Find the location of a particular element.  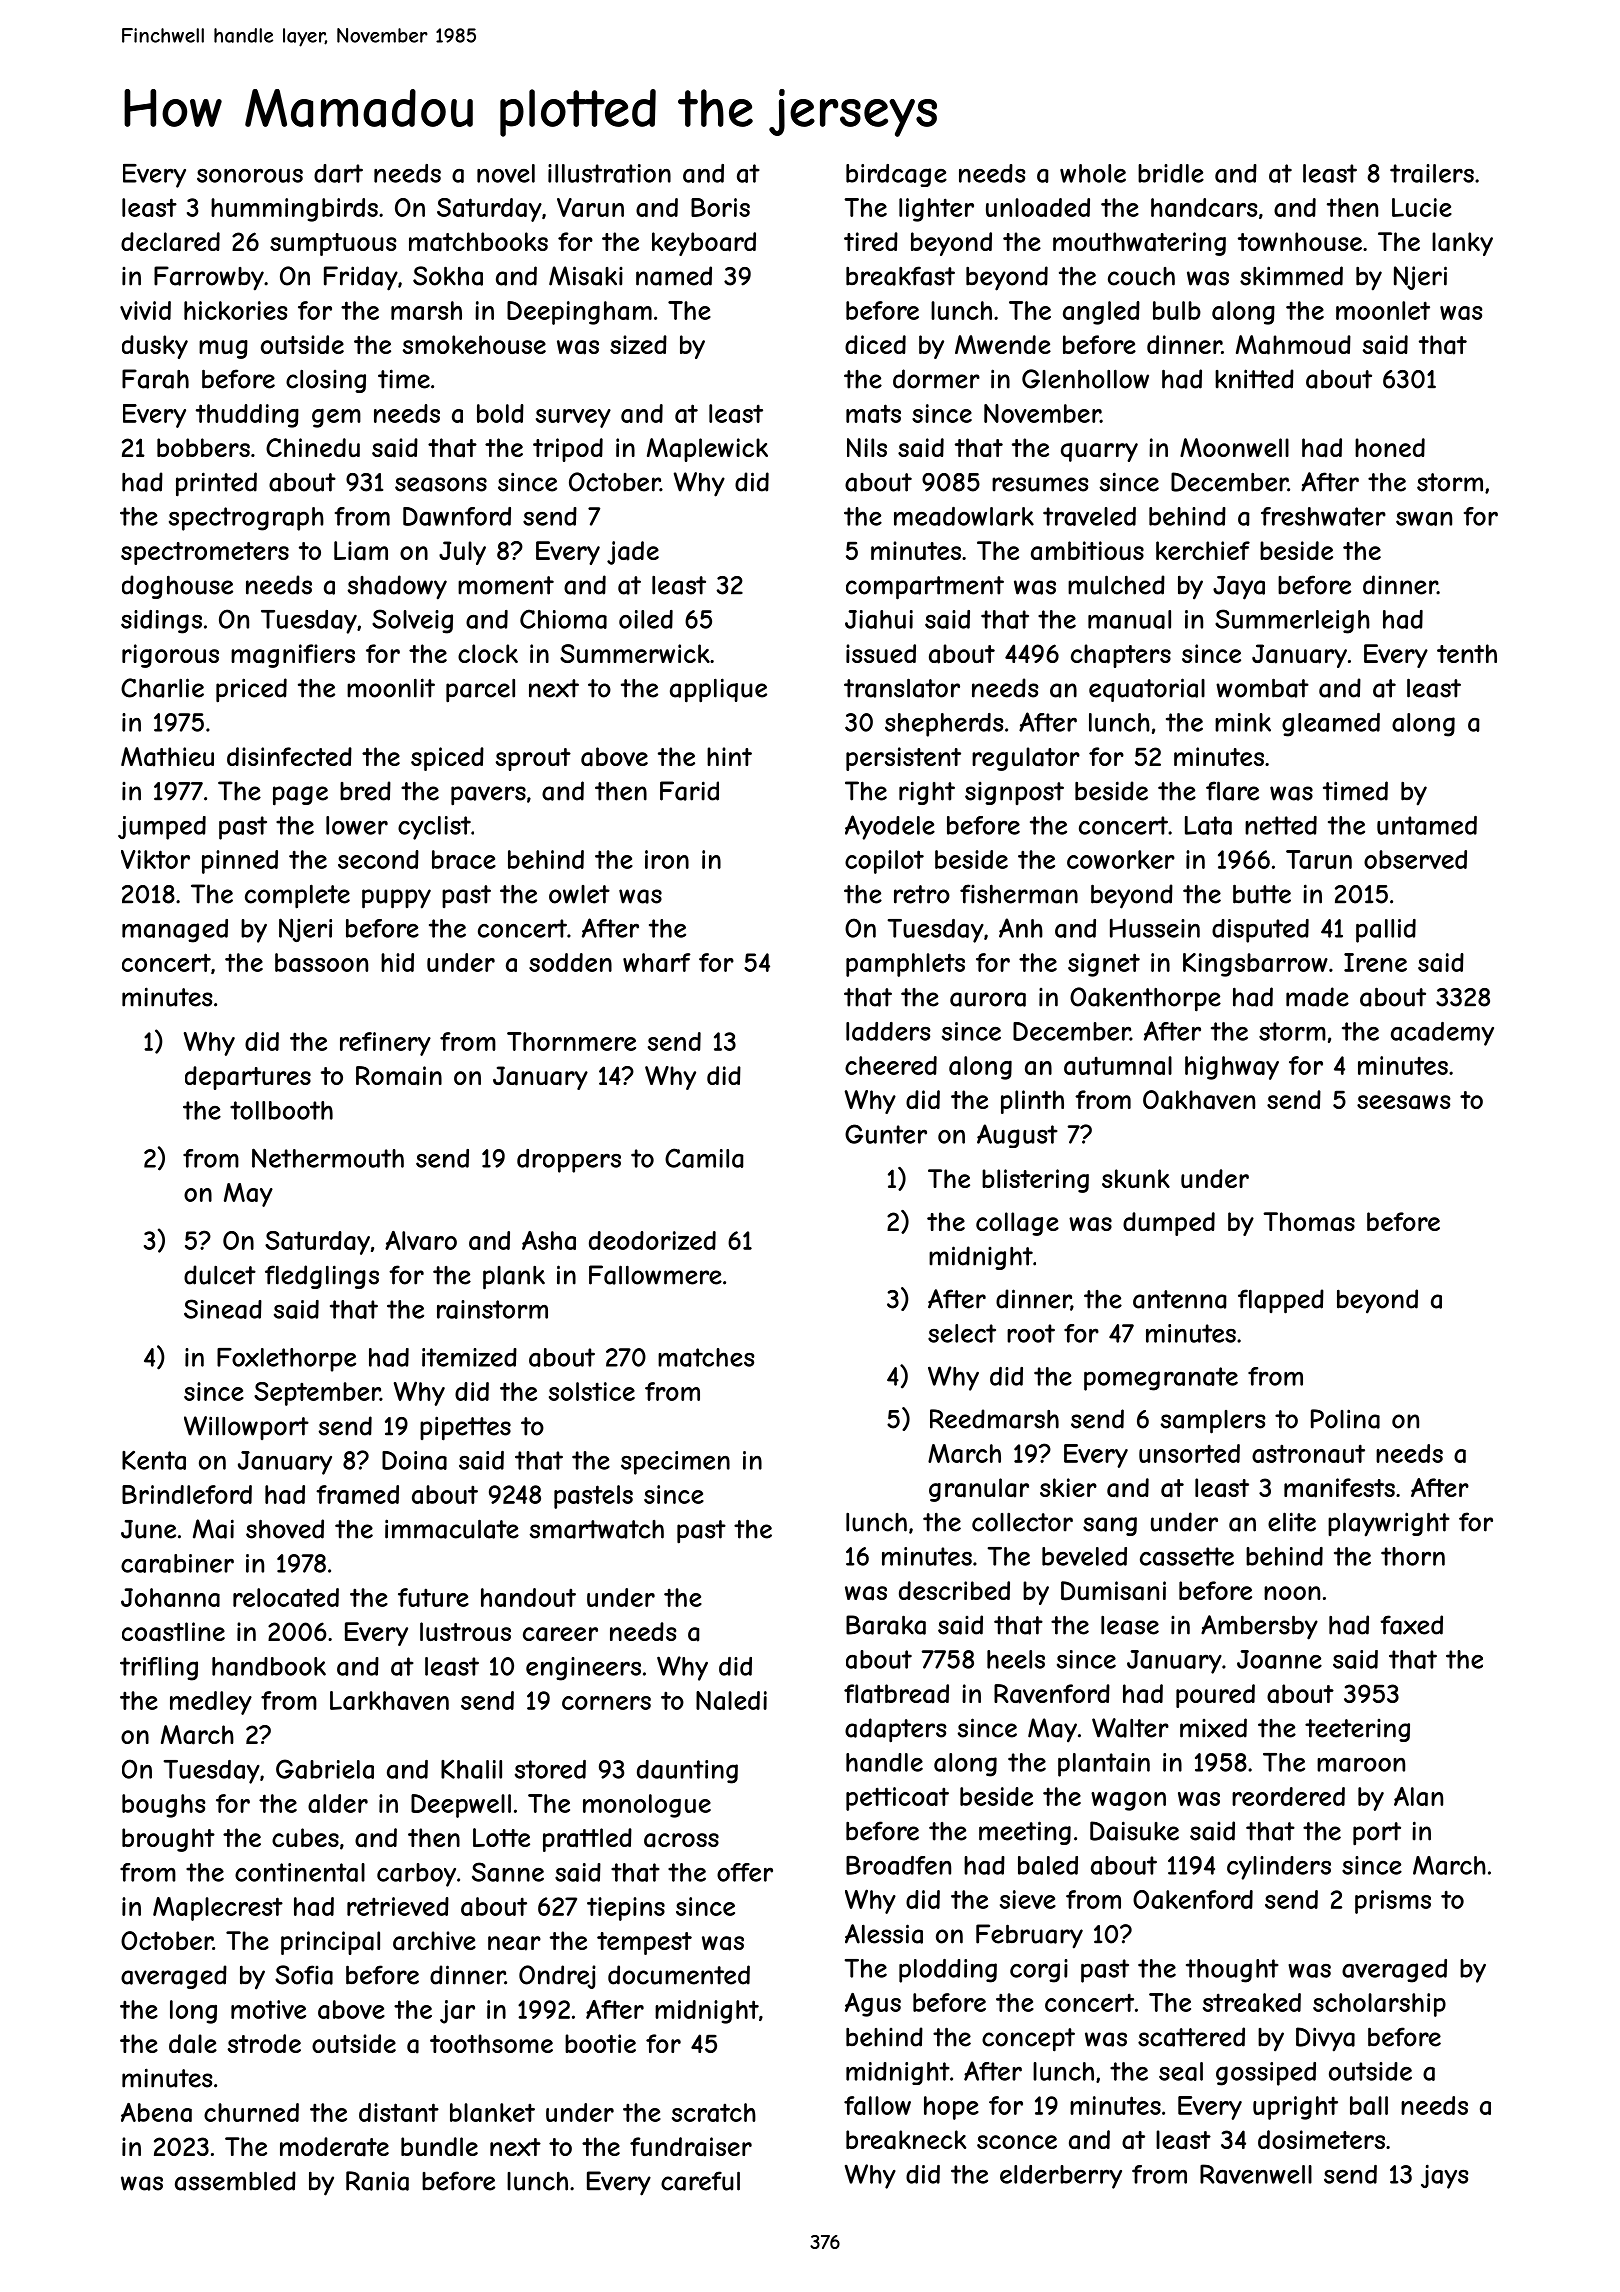

wombat is located at coordinates (1262, 688).
